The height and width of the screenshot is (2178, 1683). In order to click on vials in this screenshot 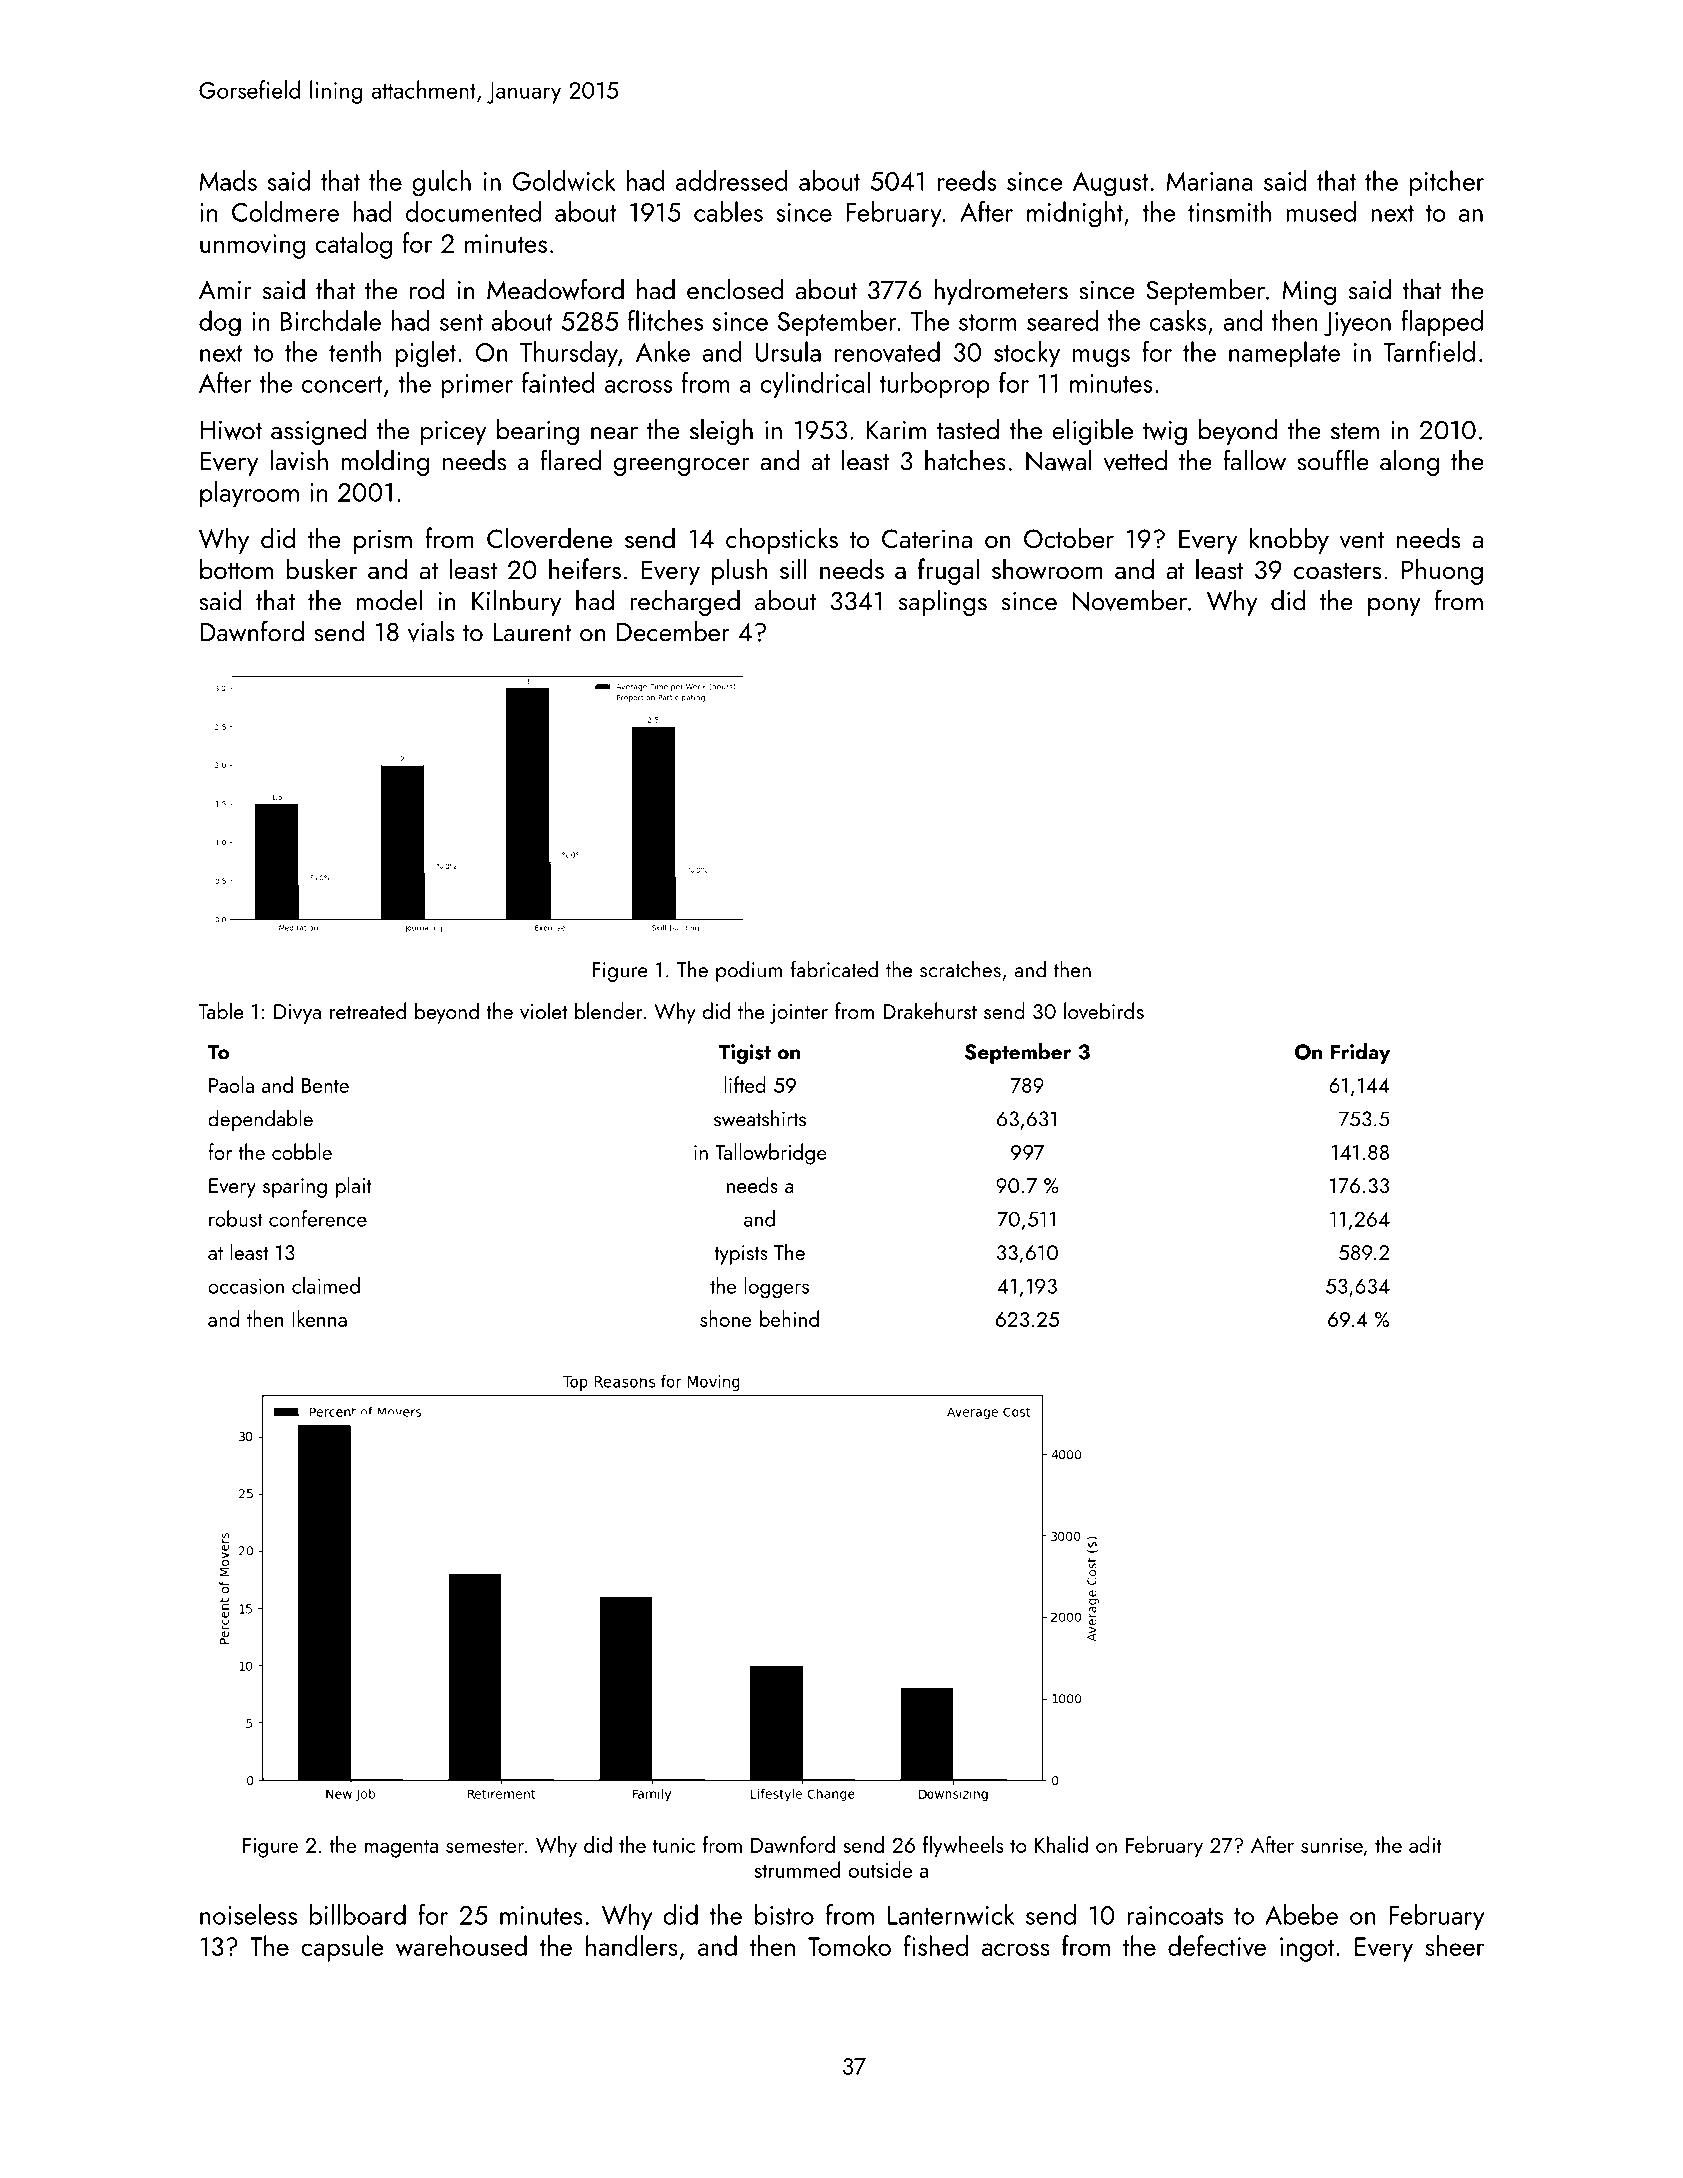, I will do `click(431, 631)`.
